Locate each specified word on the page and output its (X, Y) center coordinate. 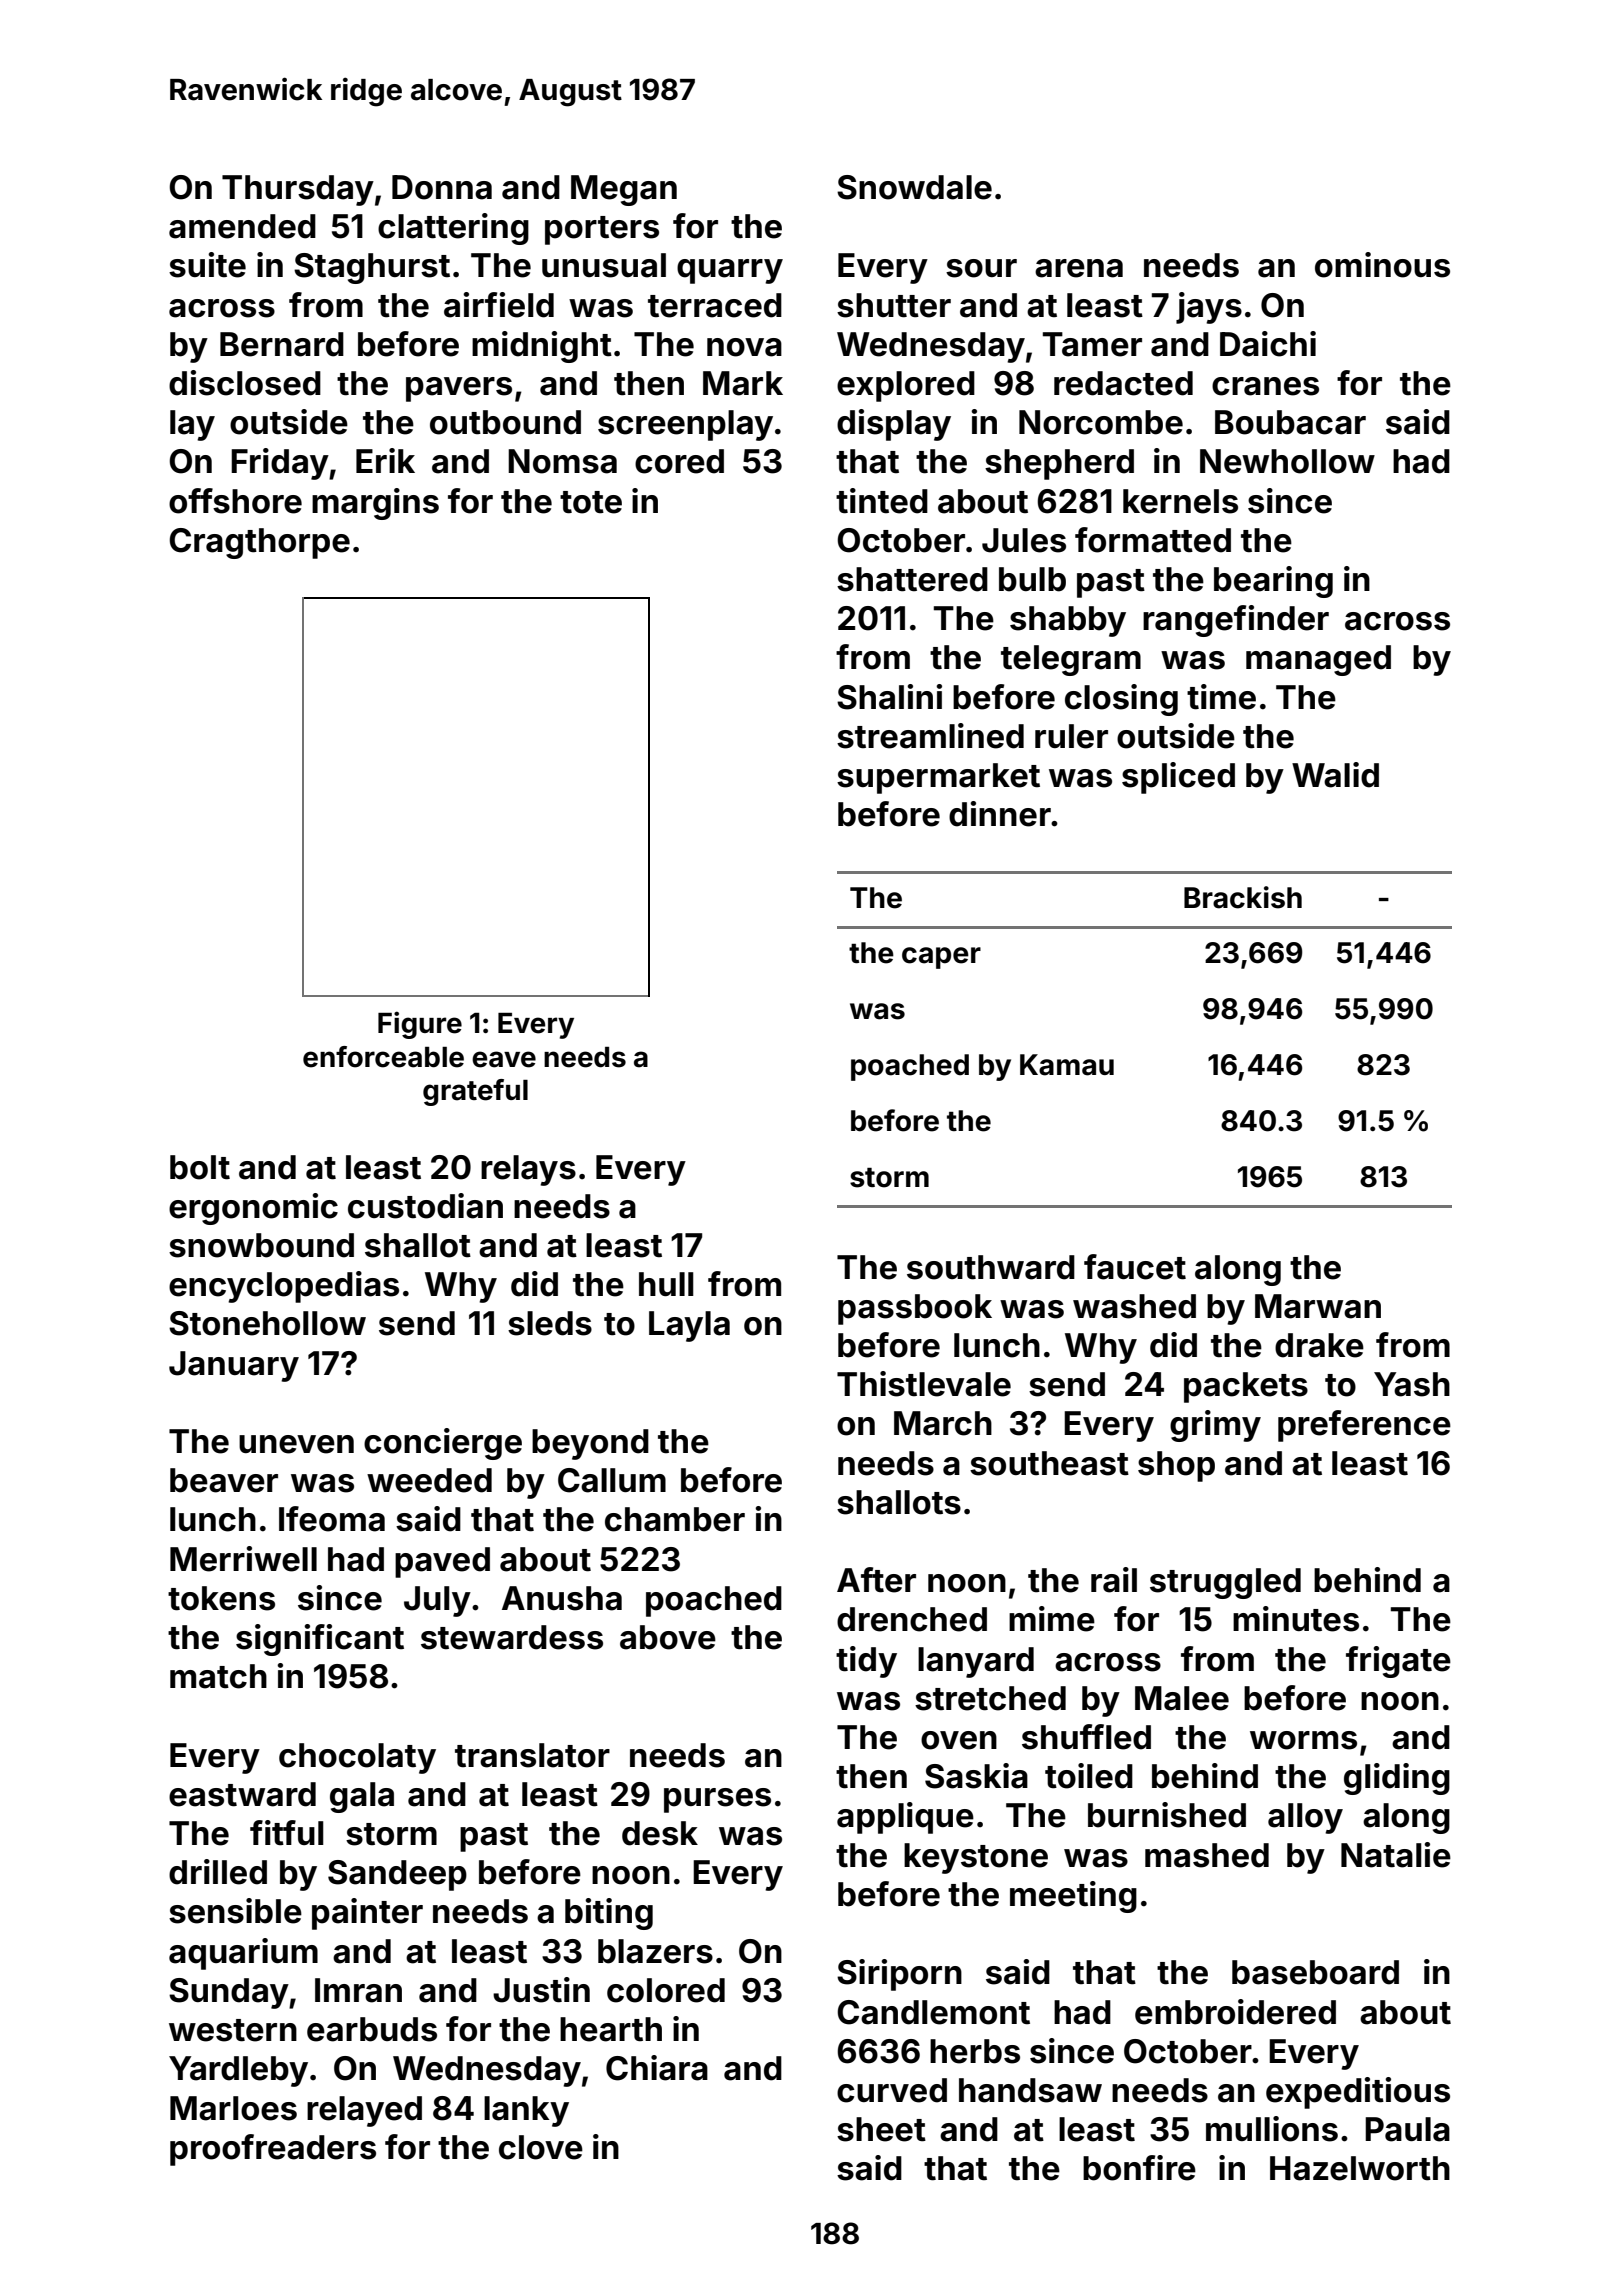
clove (541, 2147)
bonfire (1139, 2168)
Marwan (1318, 1306)
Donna (442, 187)
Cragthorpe (259, 543)
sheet (881, 2129)
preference (1364, 1426)
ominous (1382, 265)
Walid (1335, 775)
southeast (1049, 1463)
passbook (915, 1309)
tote (591, 502)
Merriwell (243, 1559)
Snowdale (914, 187)
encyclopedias (284, 1287)
